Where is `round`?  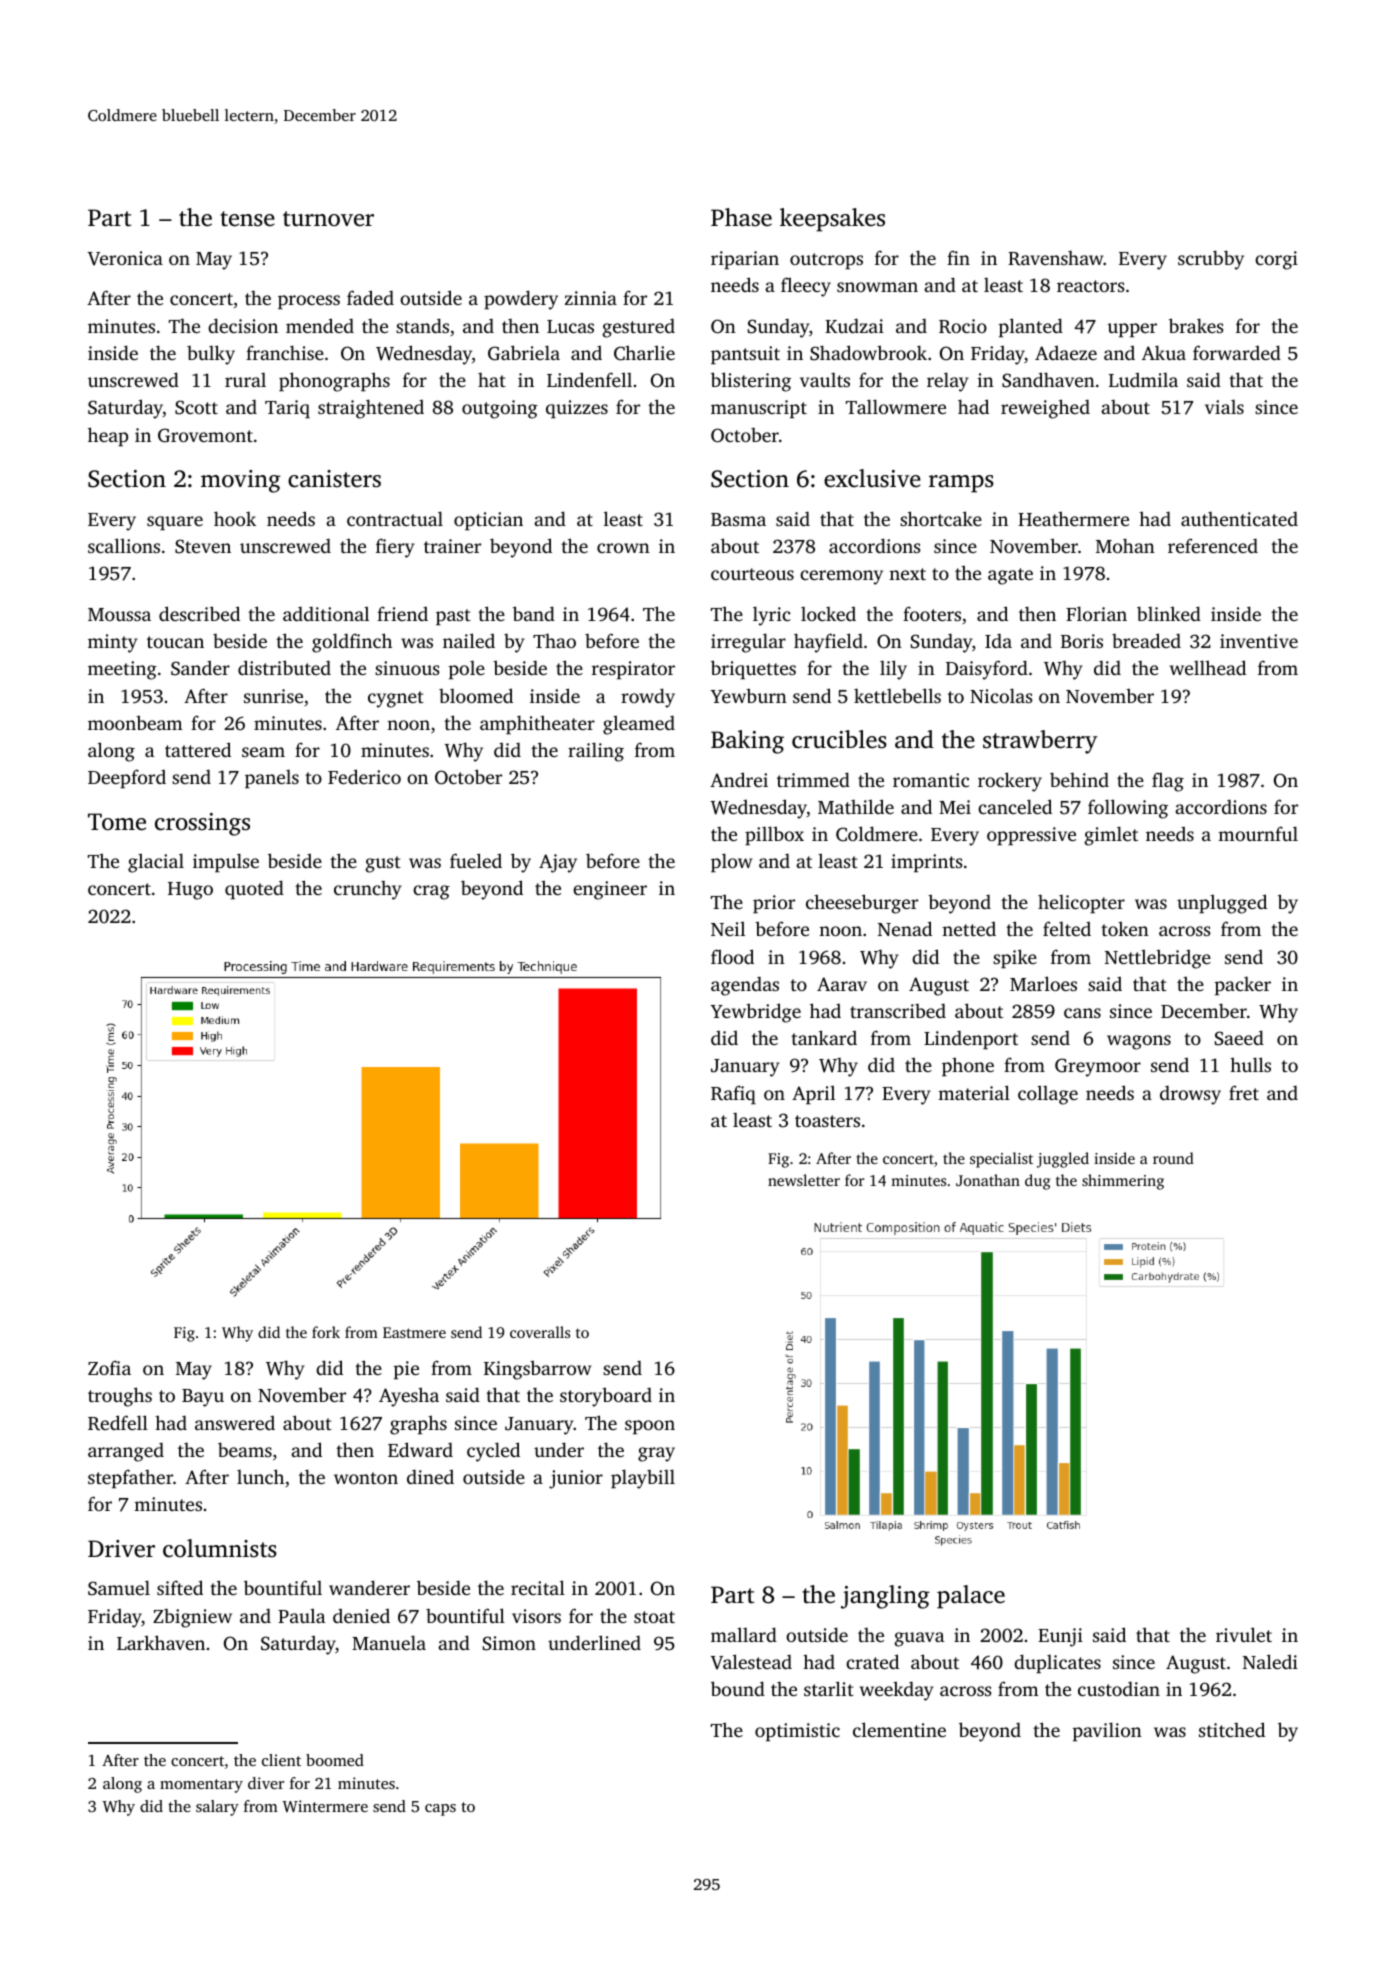 round is located at coordinates (1173, 1158).
